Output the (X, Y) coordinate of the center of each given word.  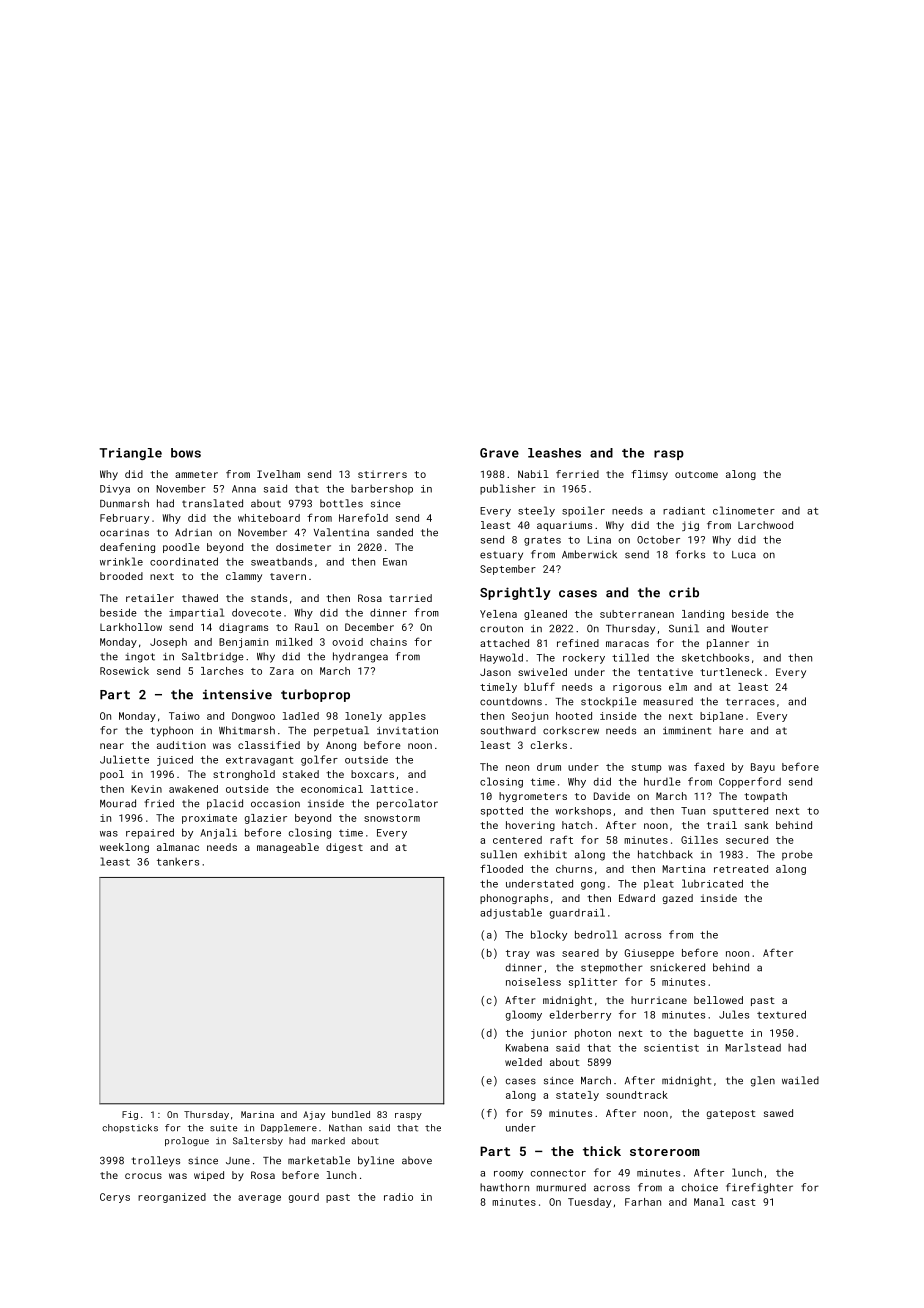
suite (224, 1128)
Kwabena (527, 1048)
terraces (750, 702)
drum (549, 767)
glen (762, 1081)
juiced (175, 760)
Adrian (193, 532)
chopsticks (130, 1128)
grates (542, 541)
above (417, 1160)
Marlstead (753, 1047)
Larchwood (765, 525)
